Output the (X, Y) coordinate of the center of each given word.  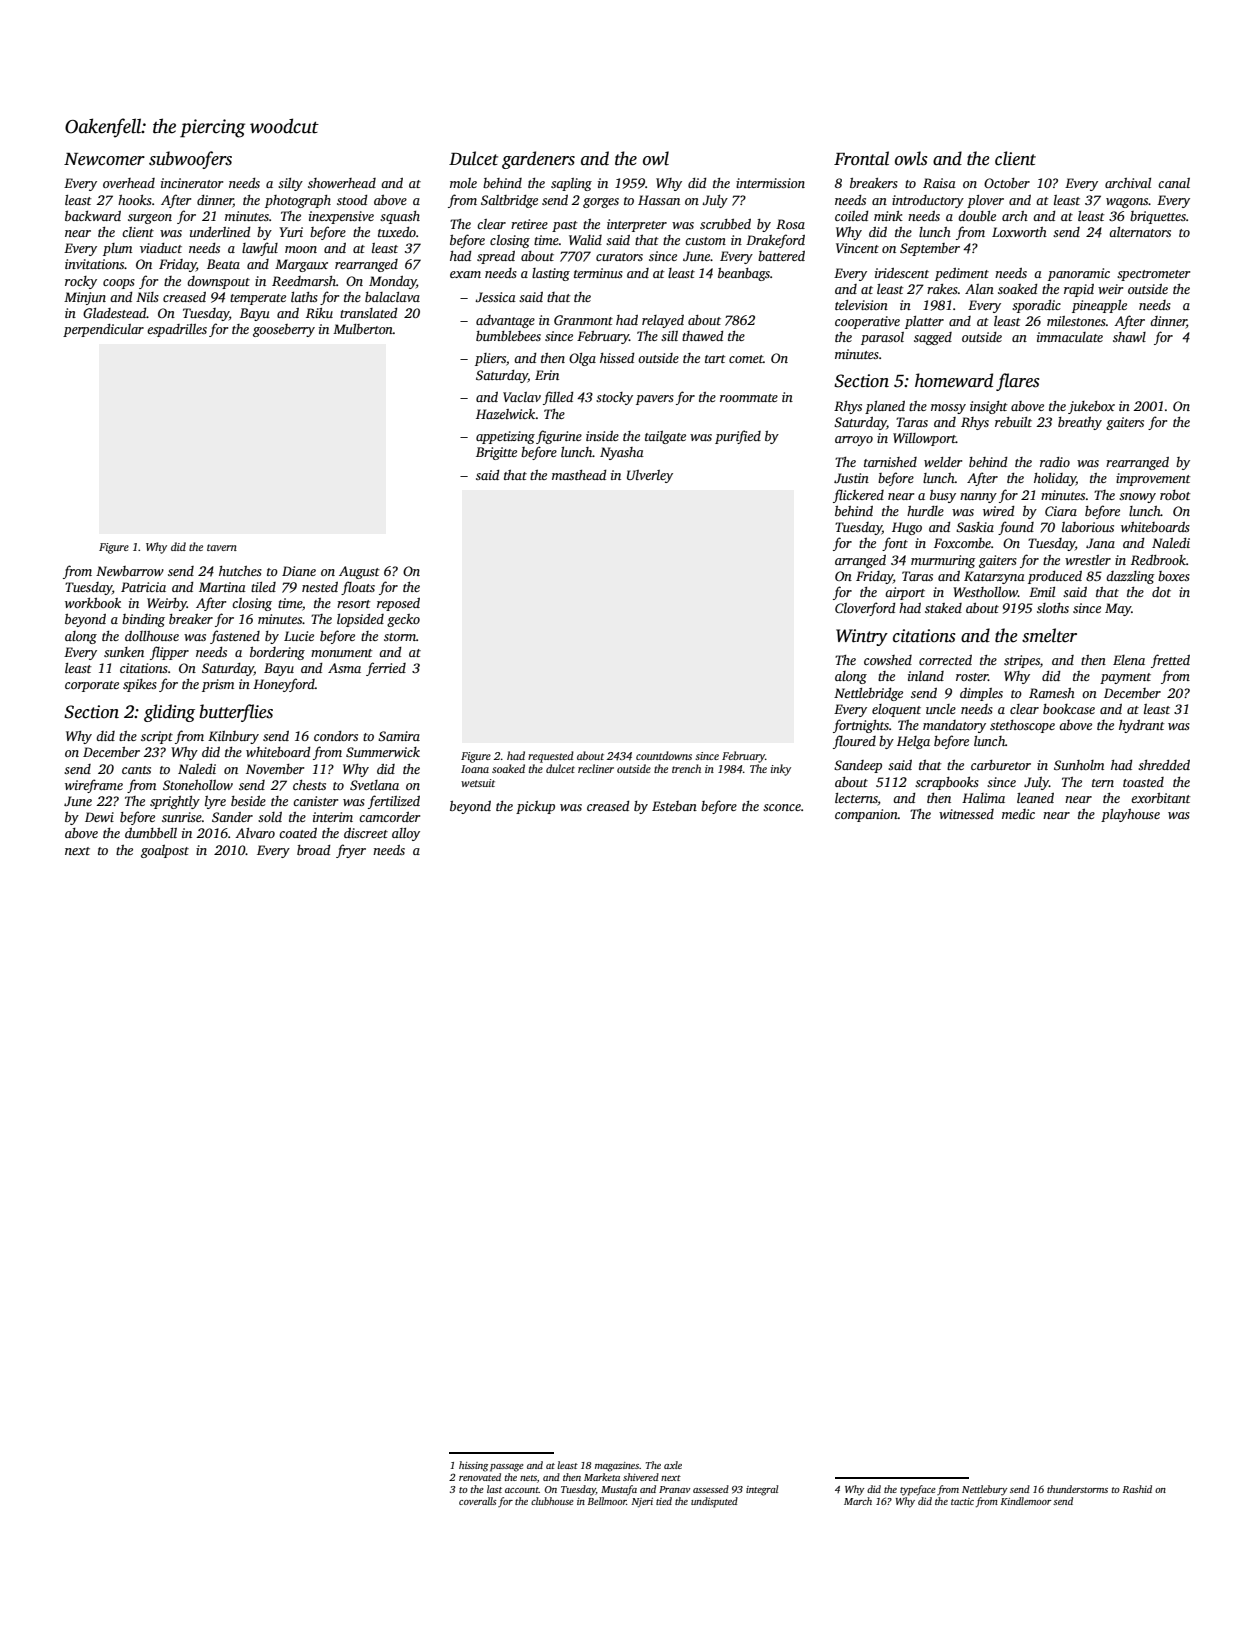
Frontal (861, 158)
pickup (535, 807)
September (930, 249)
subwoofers (190, 160)
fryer (351, 851)
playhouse (1130, 815)
